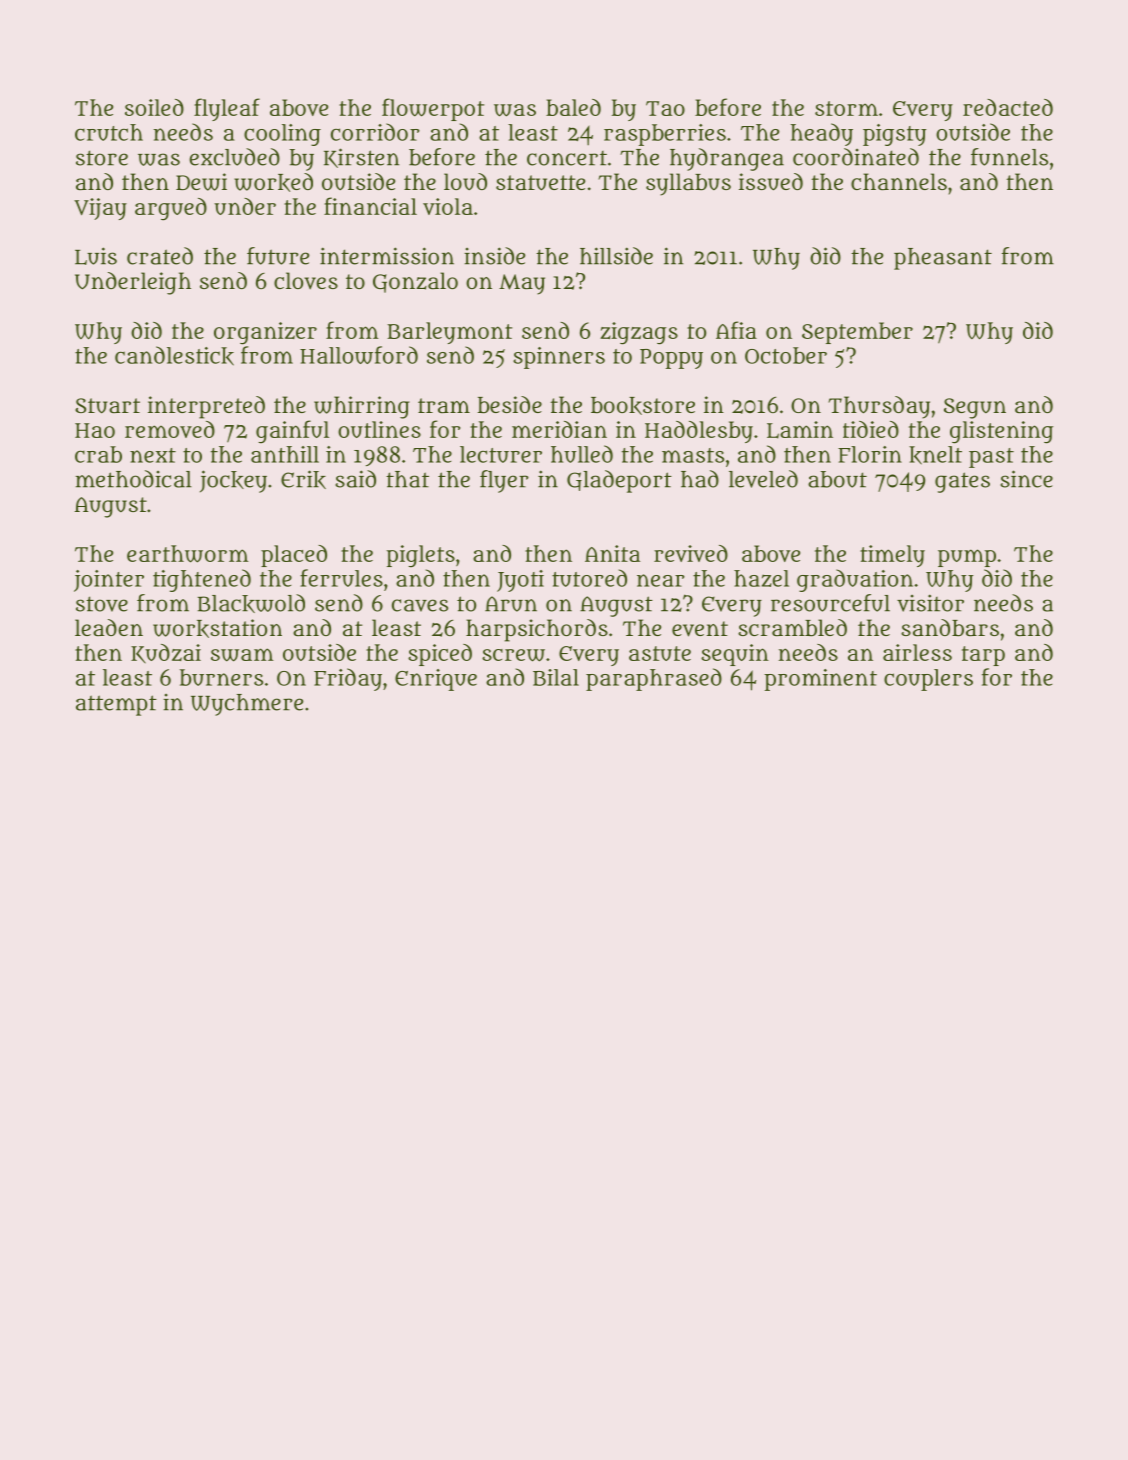 This image has height=1460, width=1128. What do you see at coordinates (504, 481) in the image?
I see `flyer` at bounding box center [504, 481].
